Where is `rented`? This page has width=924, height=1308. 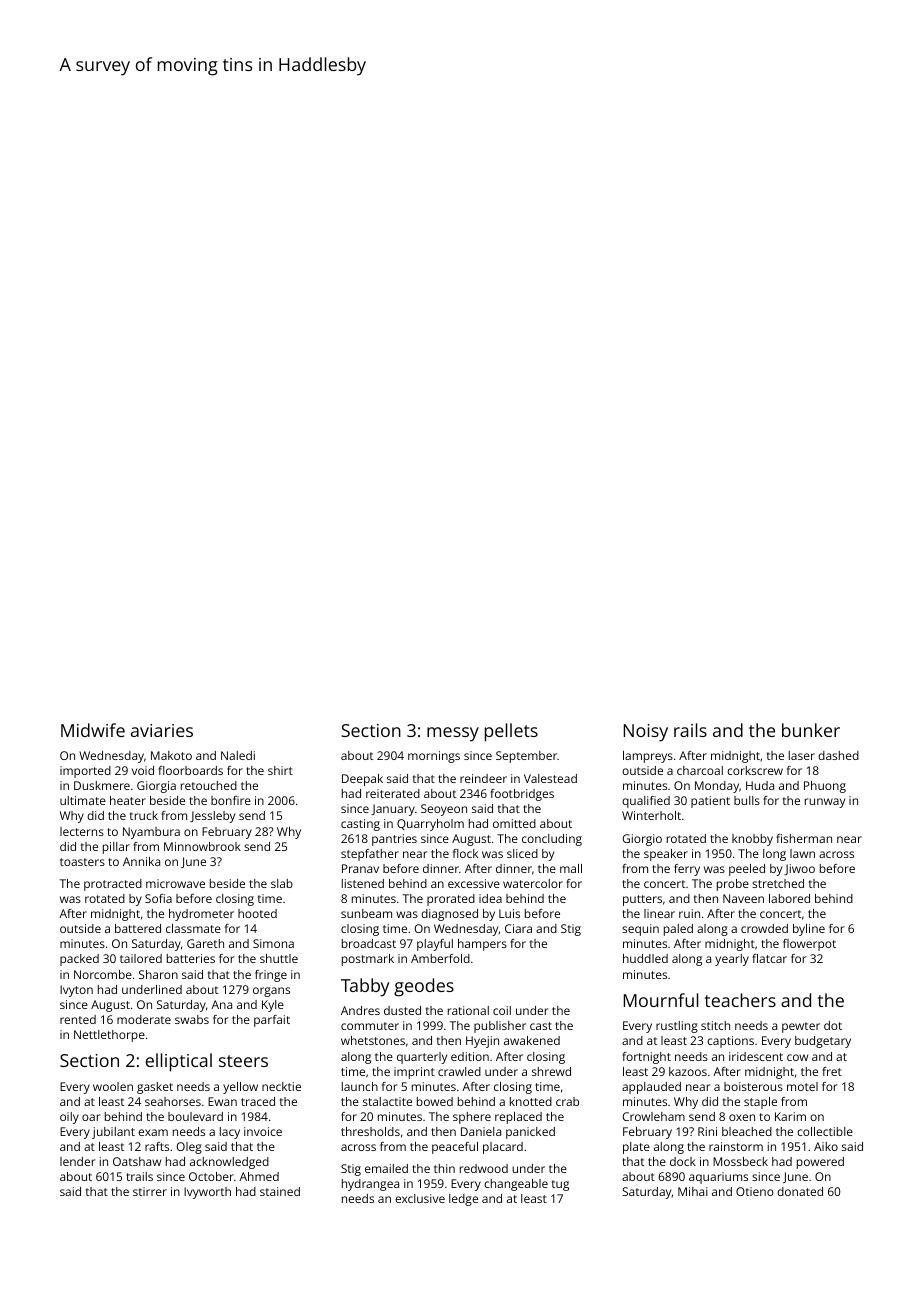 rented is located at coordinates (78, 1019).
